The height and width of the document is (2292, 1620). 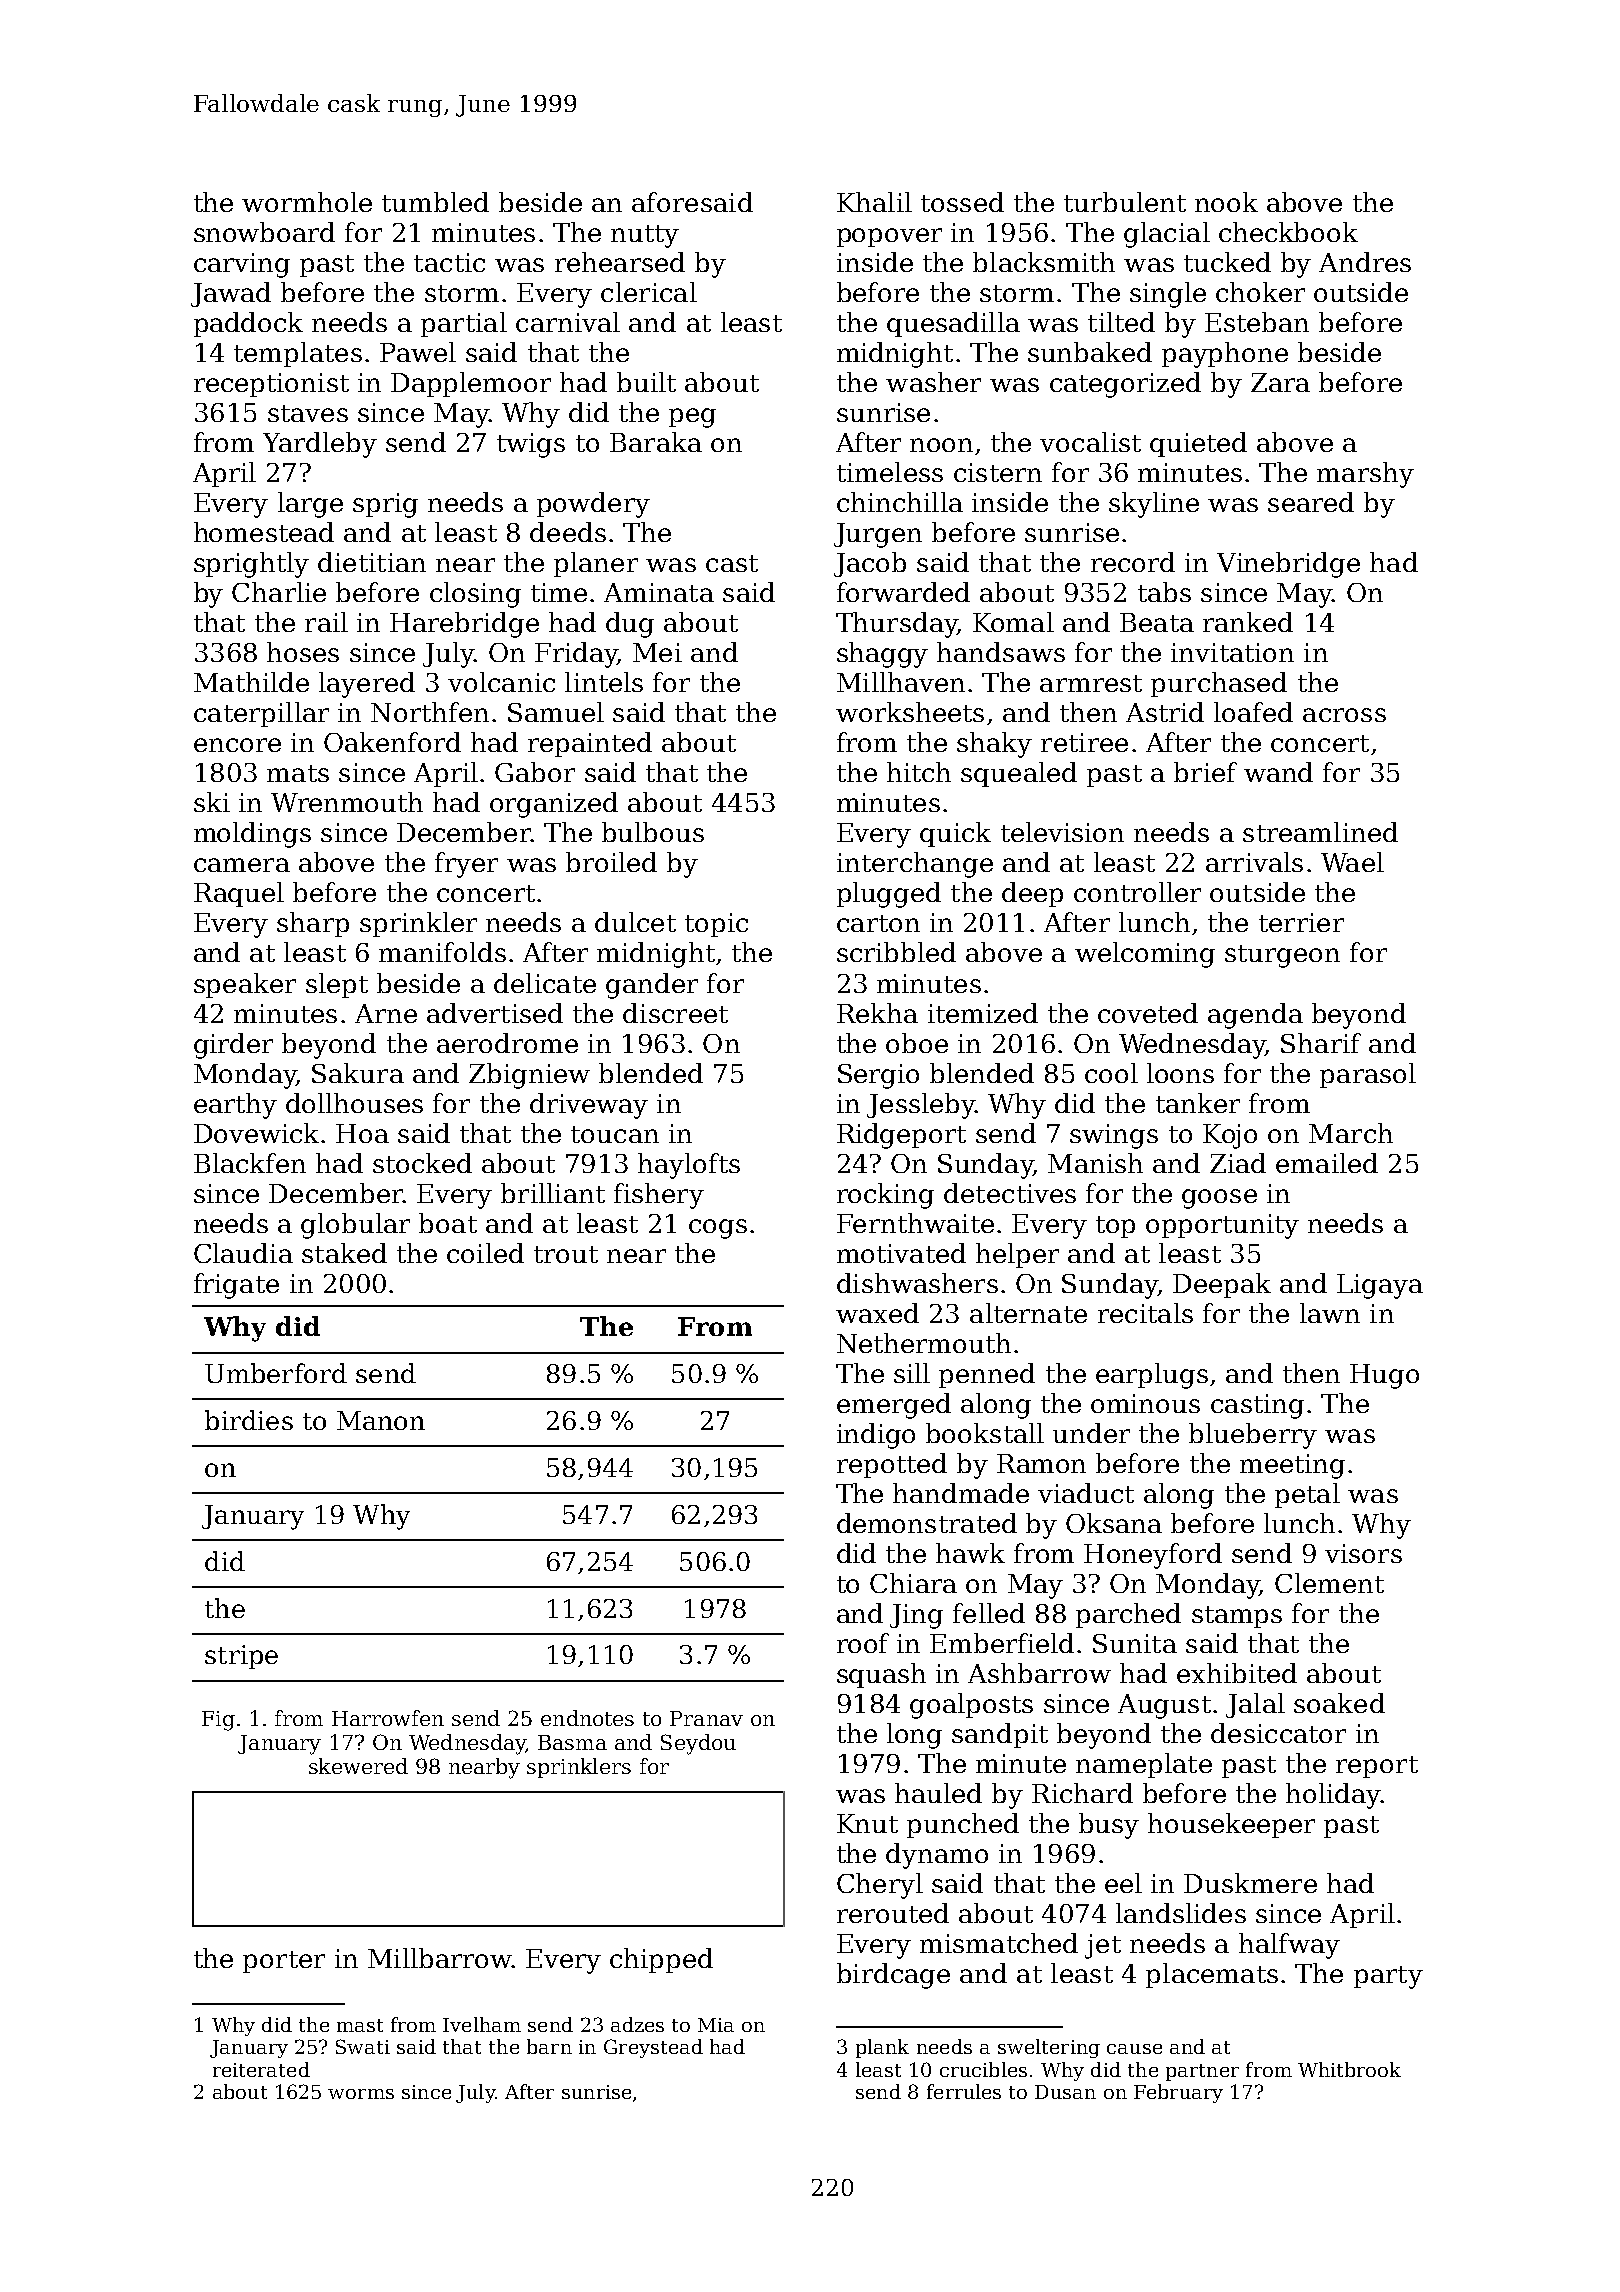 I want to click on television, so click(x=1062, y=832).
